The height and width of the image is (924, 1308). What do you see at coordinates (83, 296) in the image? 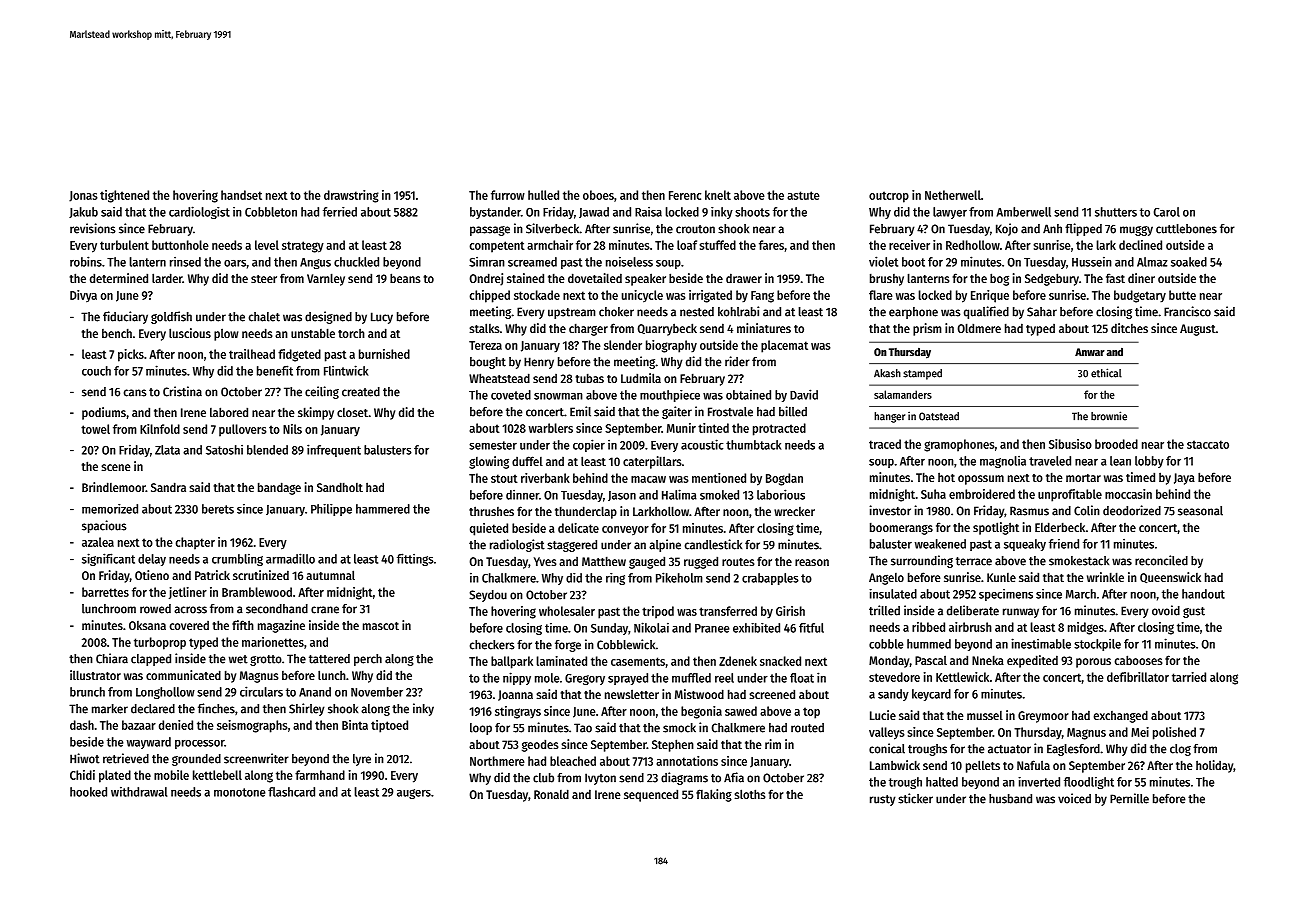
I see `Divya` at bounding box center [83, 296].
